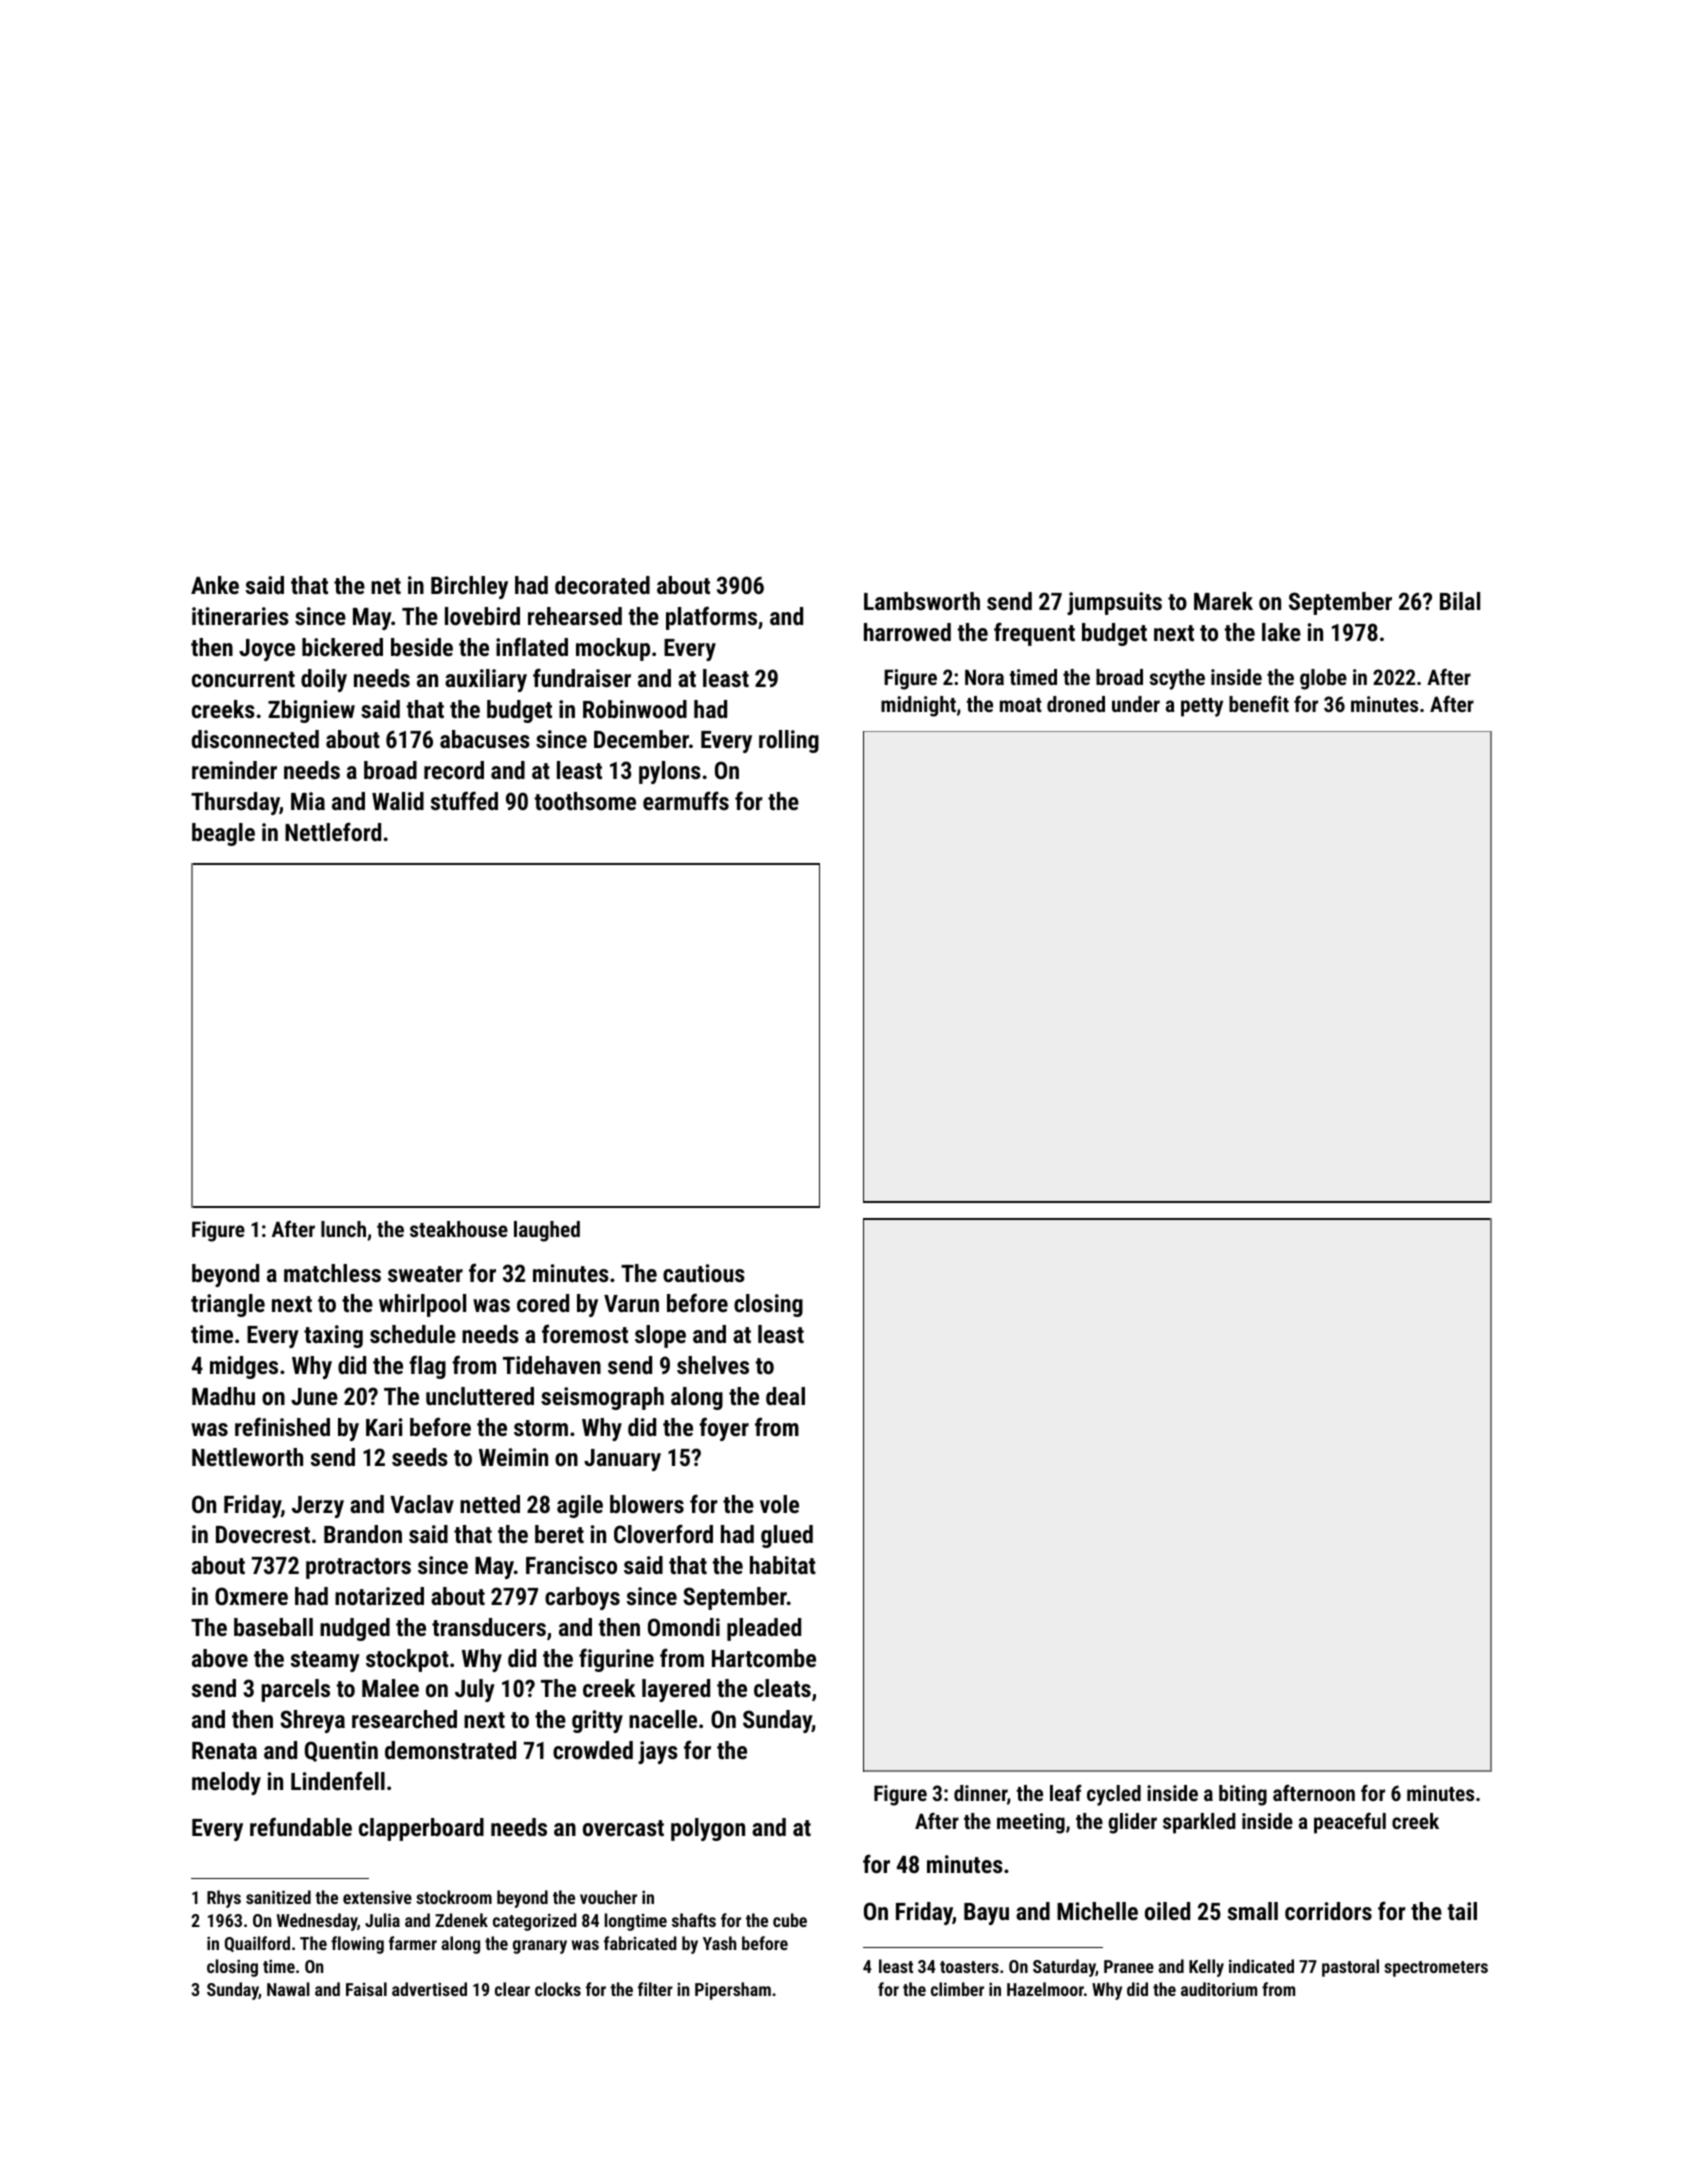  I want to click on harrowed, so click(907, 632).
